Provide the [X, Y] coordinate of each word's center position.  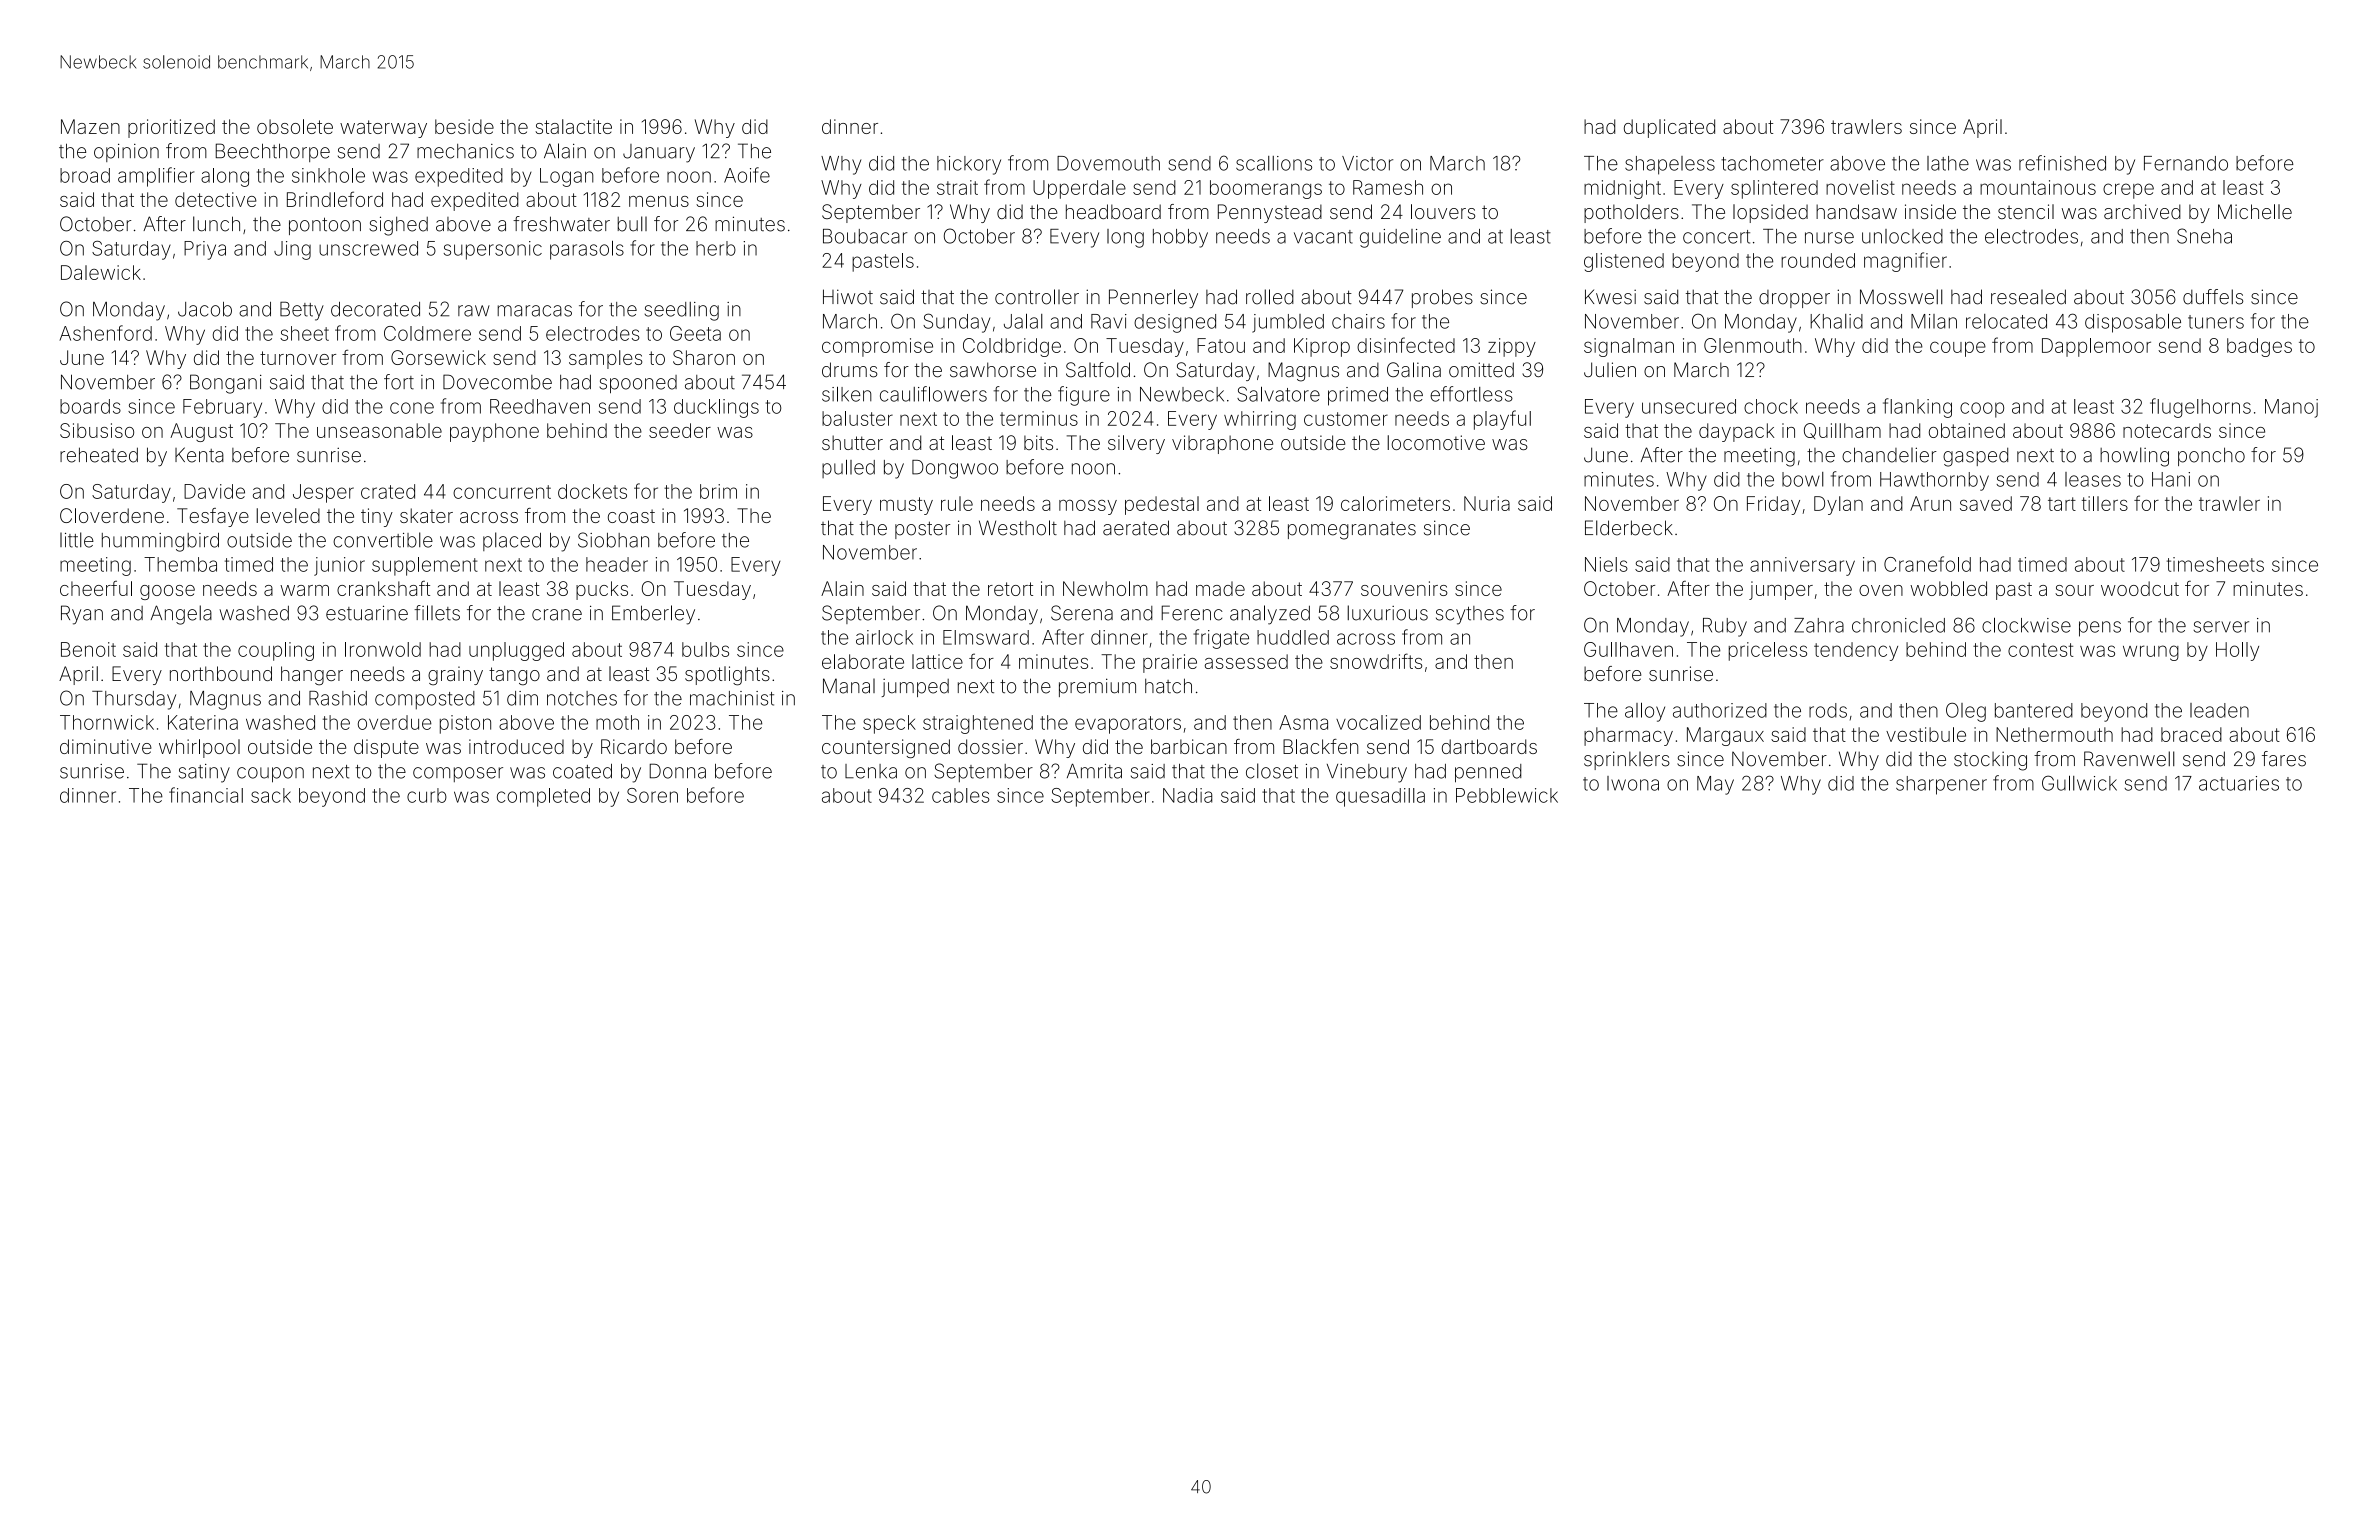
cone [412, 408]
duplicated [1669, 128]
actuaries [2239, 783]
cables [961, 795]
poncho [2211, 456]
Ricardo [634, 746]
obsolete [295, 126]
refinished [2062, 163]
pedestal [1162, 505]
